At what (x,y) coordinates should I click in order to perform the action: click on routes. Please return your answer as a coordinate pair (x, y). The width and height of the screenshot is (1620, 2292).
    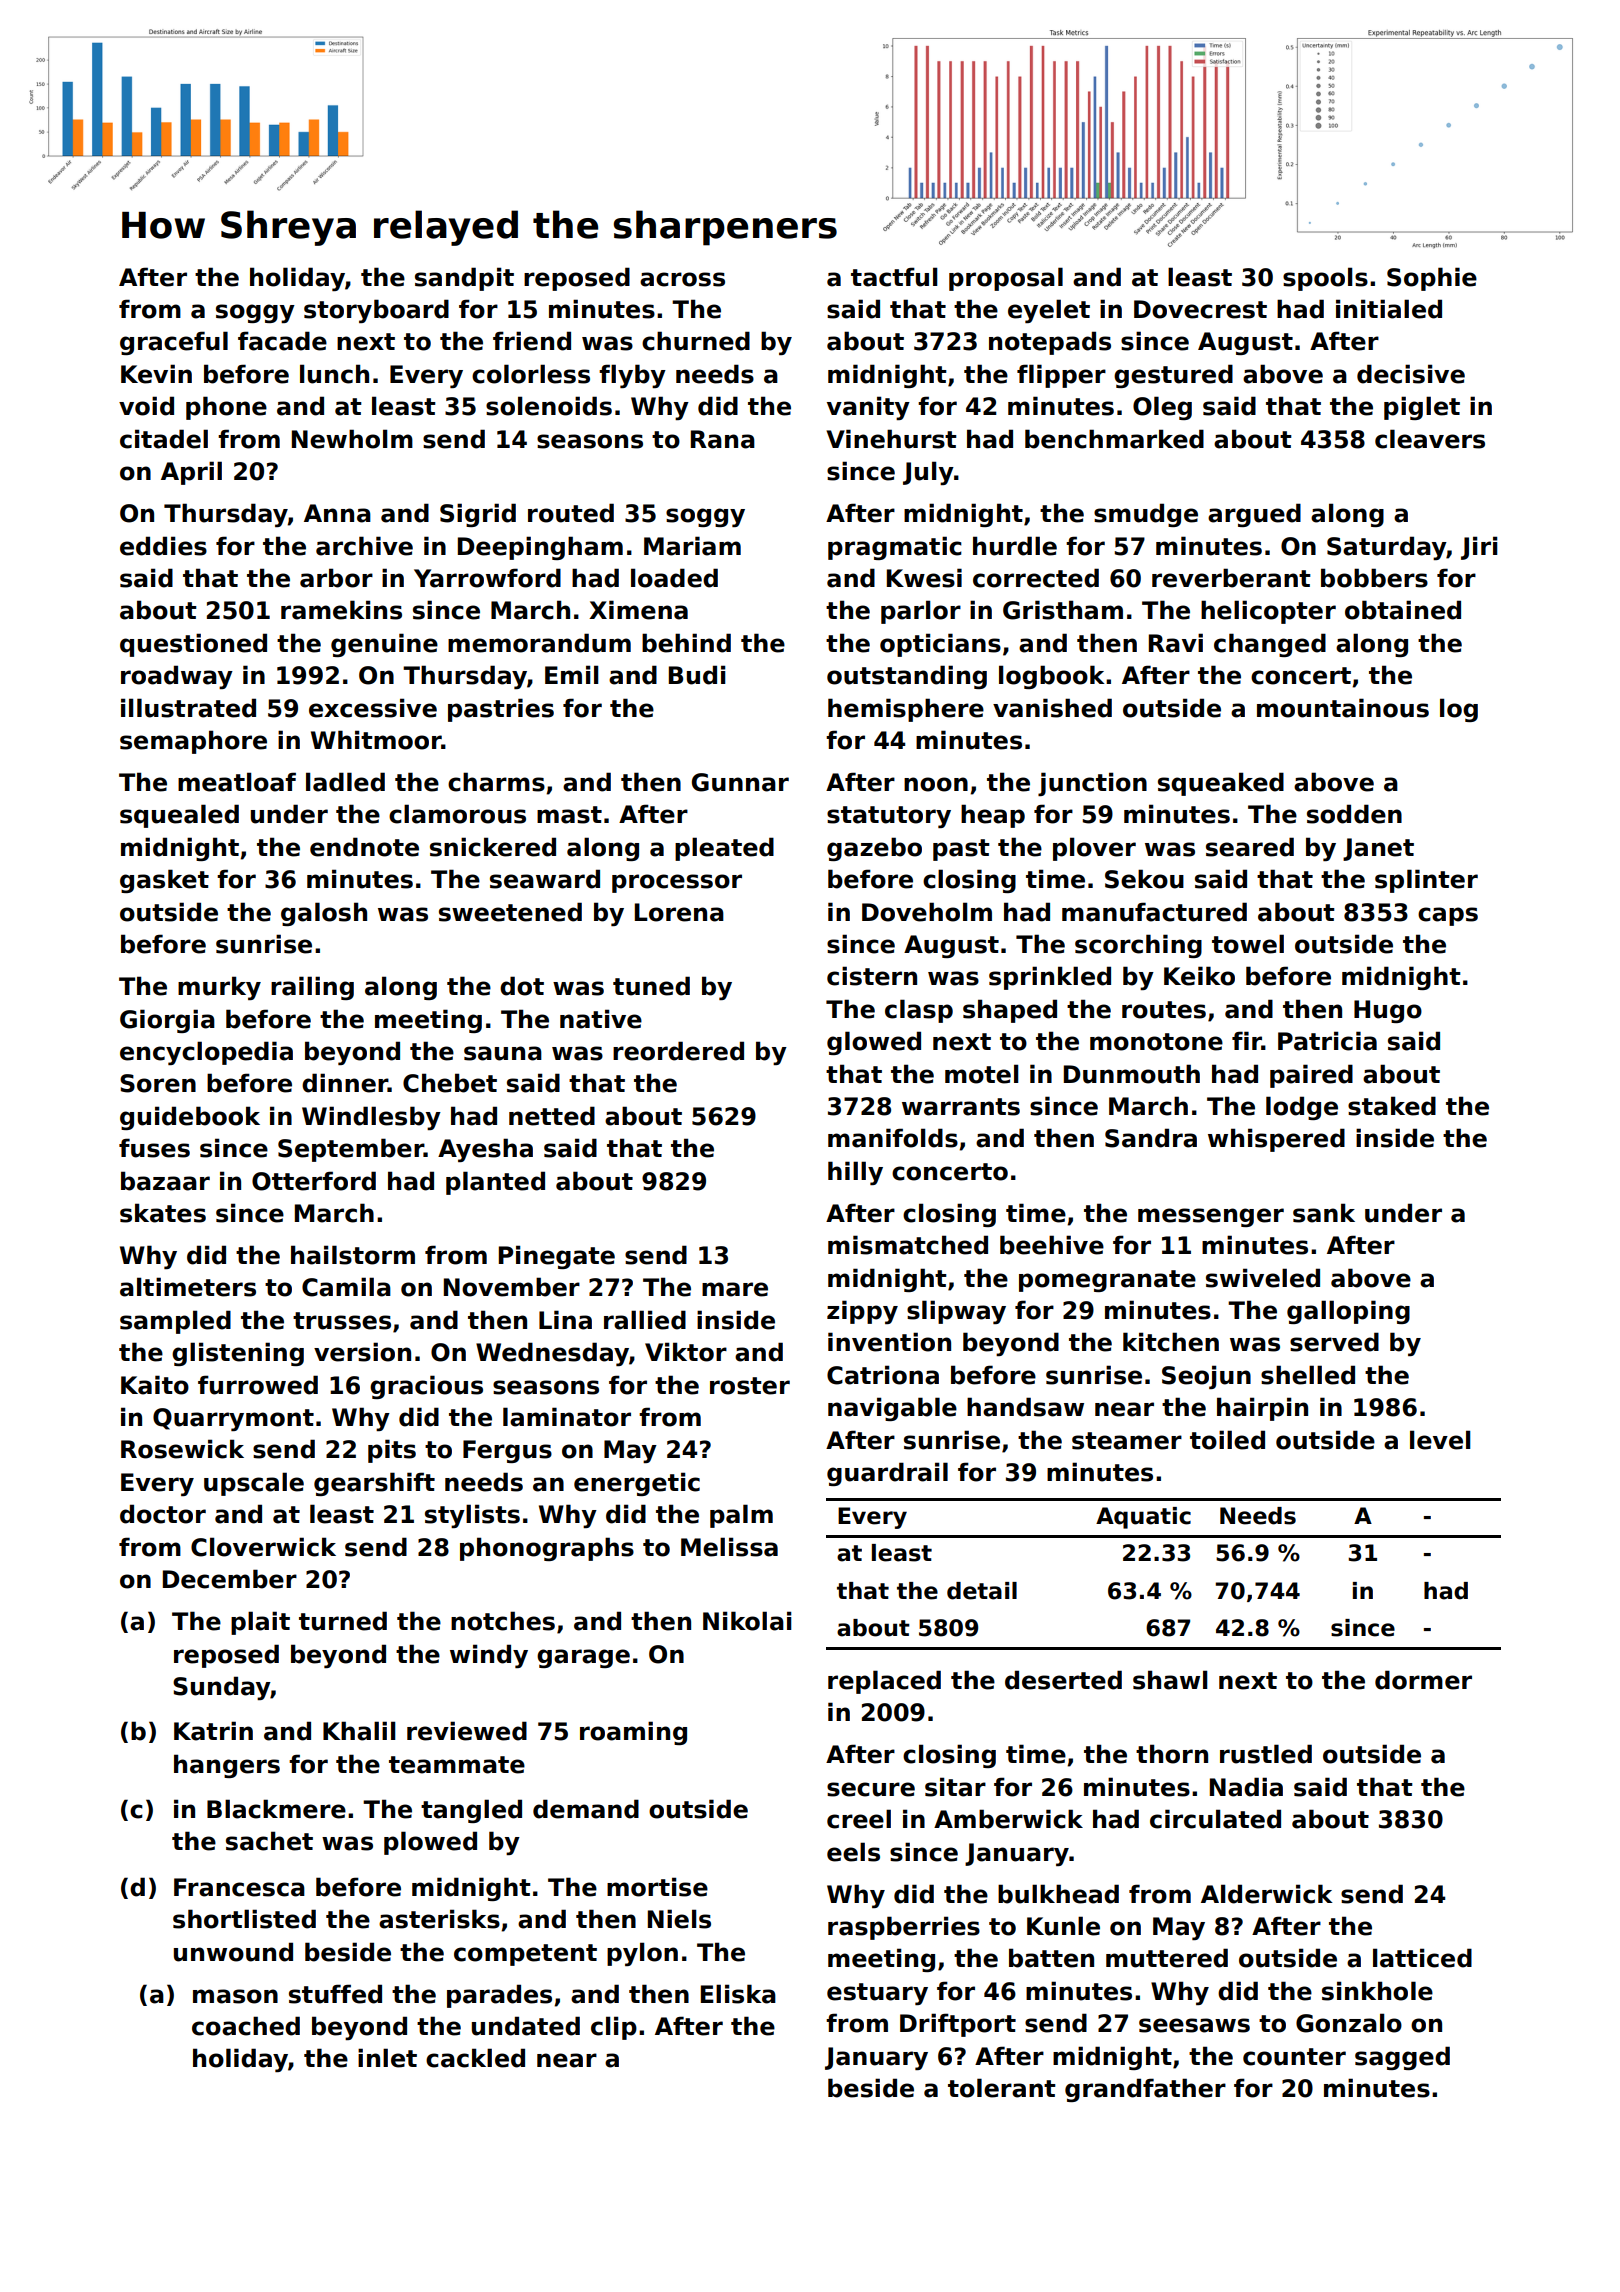
    Looking at the image, I should click on (1164, 1010).
